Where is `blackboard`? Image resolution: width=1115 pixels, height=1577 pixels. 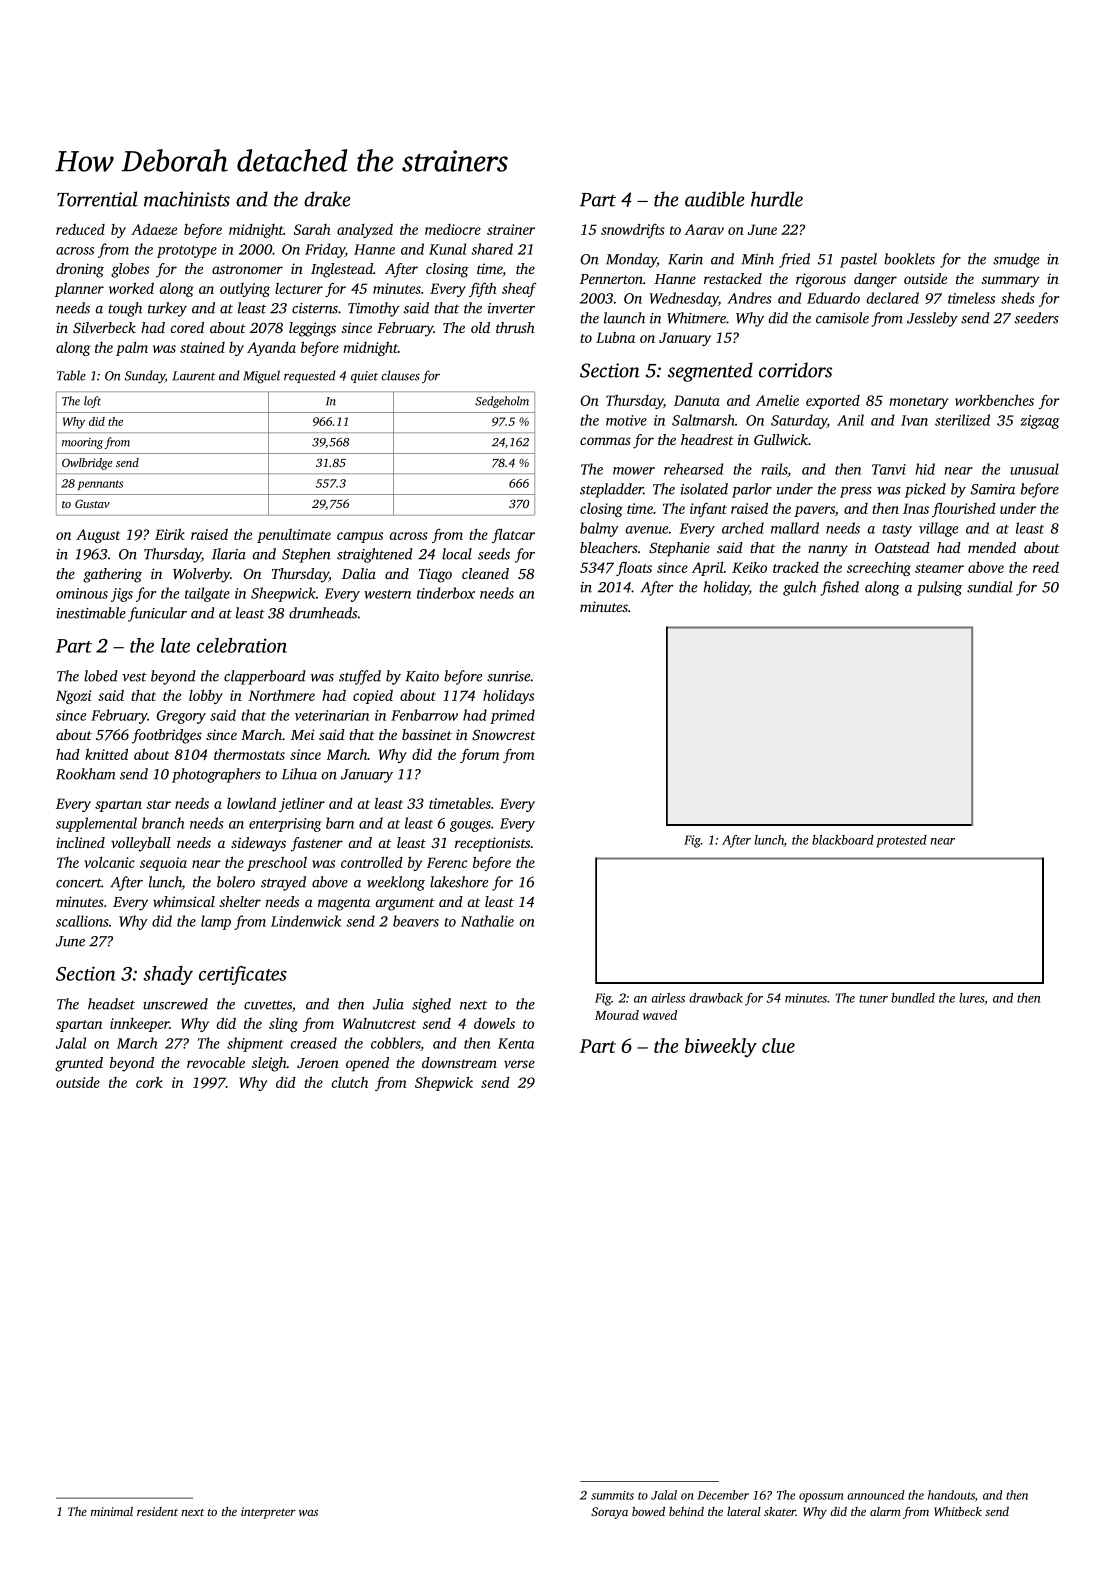 blackboard is located at coordinates (843, 840).
